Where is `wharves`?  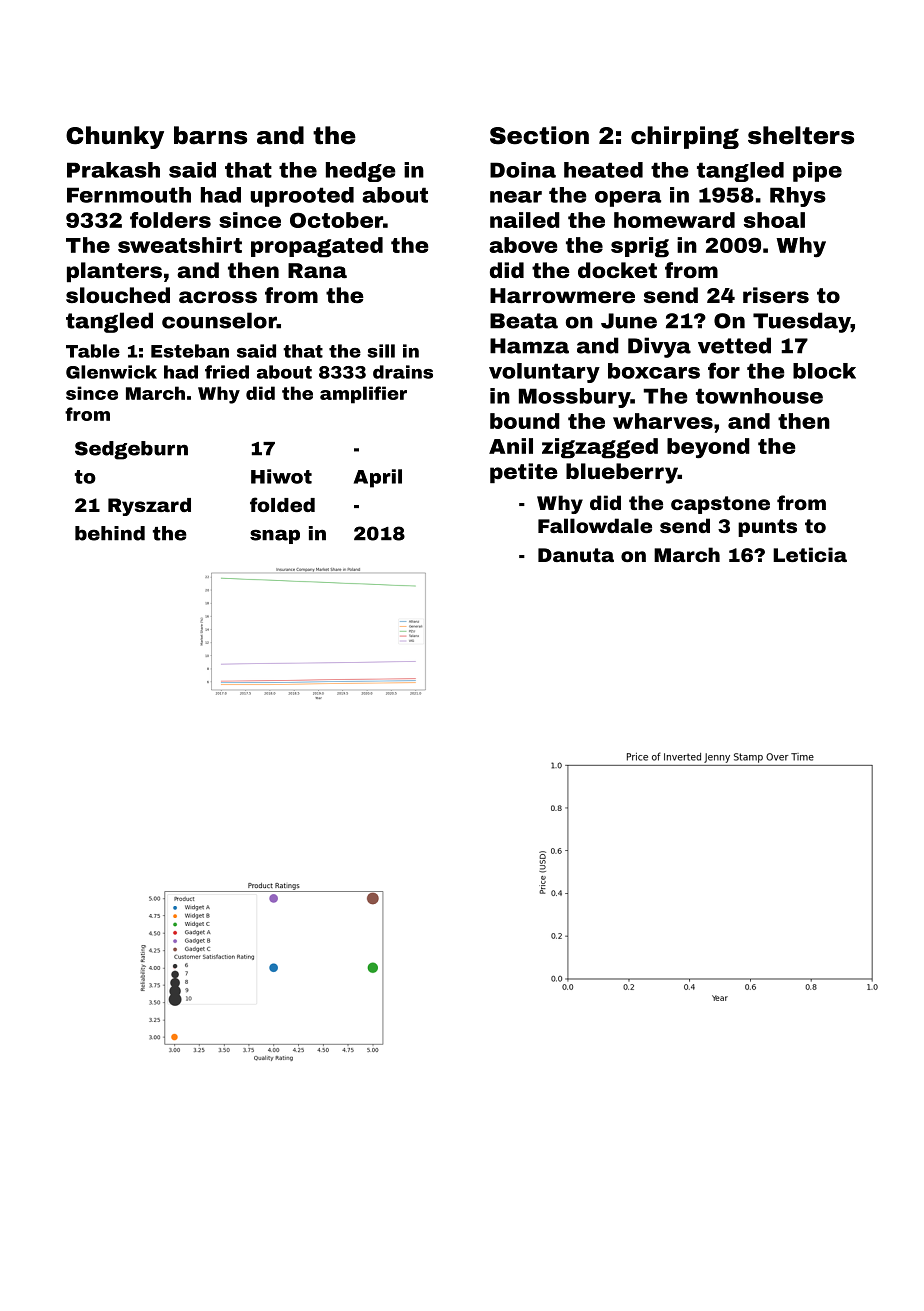
wharves is located at coordinates (663, 421).
